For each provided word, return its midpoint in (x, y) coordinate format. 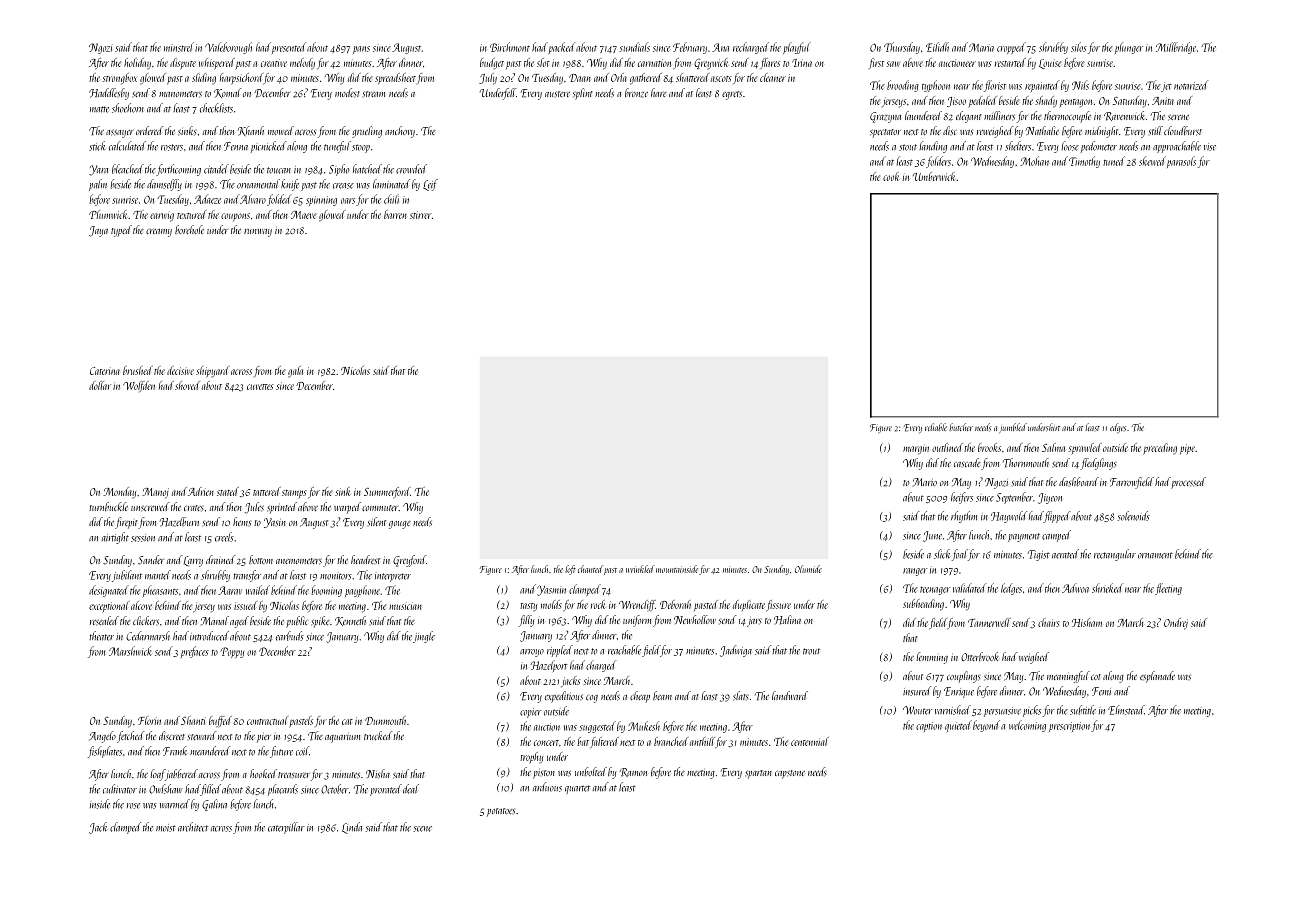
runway (258, 233)
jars (754, 622)
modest (347, 93)
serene (1178, 117)
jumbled (1013, 428)
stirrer (421, 215)
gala (295, 372)
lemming (932, 658)
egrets (732, 95)
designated (109, 591)
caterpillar (286, 828)
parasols (1181, 162)
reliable (936, 427)
